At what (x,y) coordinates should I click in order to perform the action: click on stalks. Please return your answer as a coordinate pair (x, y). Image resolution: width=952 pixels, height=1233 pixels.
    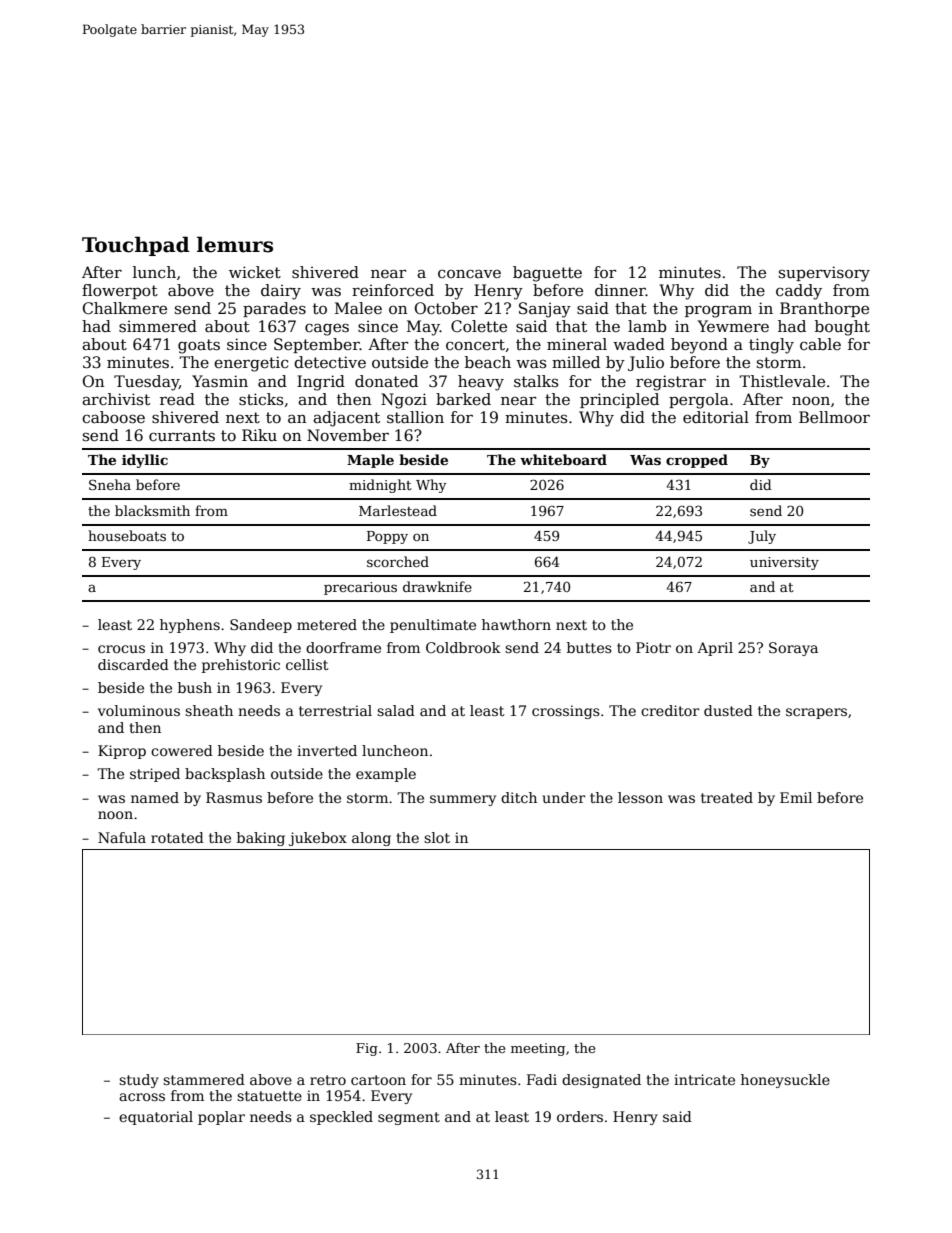
    Looking at the image, I should click on (536, 381).
